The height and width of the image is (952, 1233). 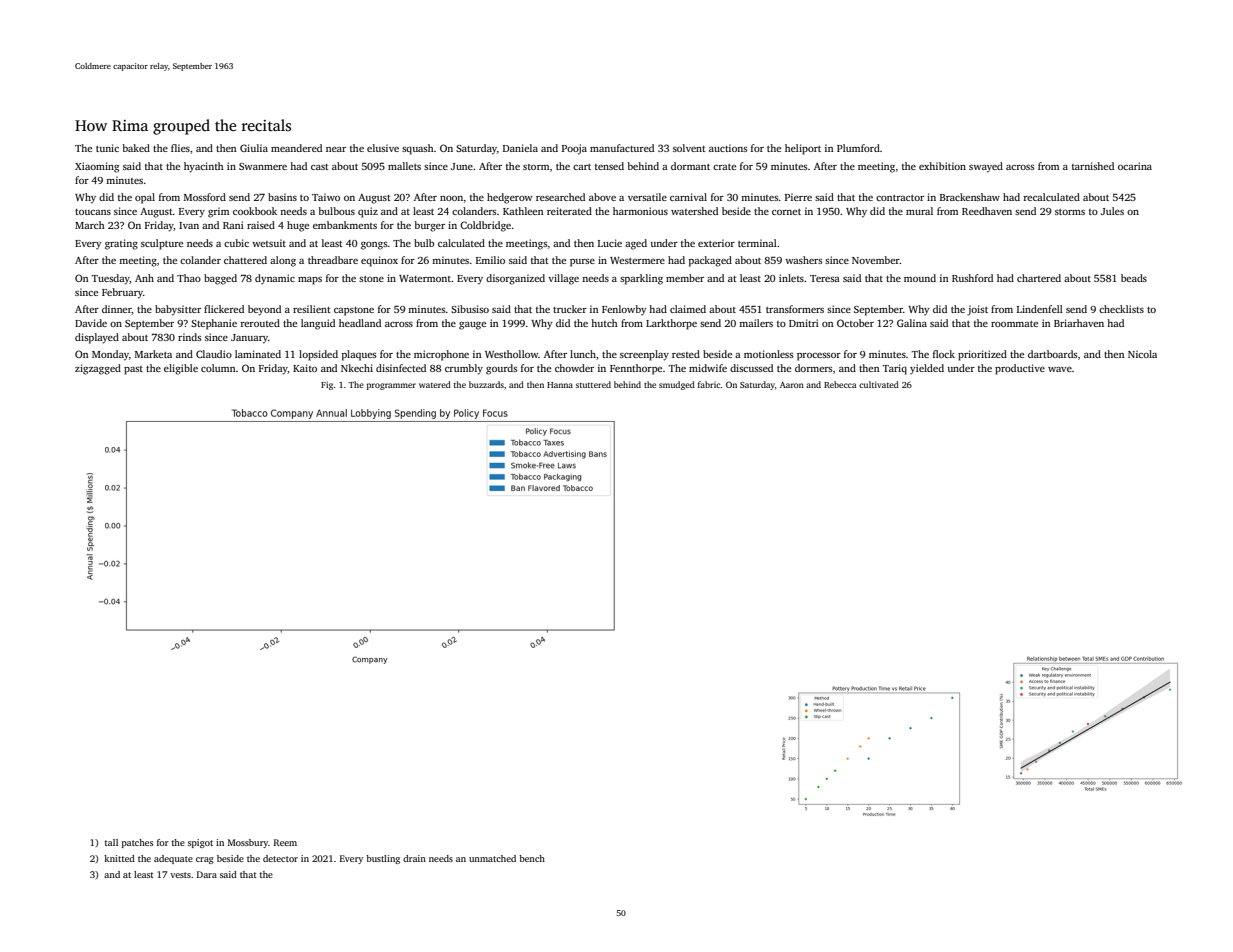 What do you see at coordinates (492, 858) in the image?
I see `unmatched` at bounding box center [492, 858].
